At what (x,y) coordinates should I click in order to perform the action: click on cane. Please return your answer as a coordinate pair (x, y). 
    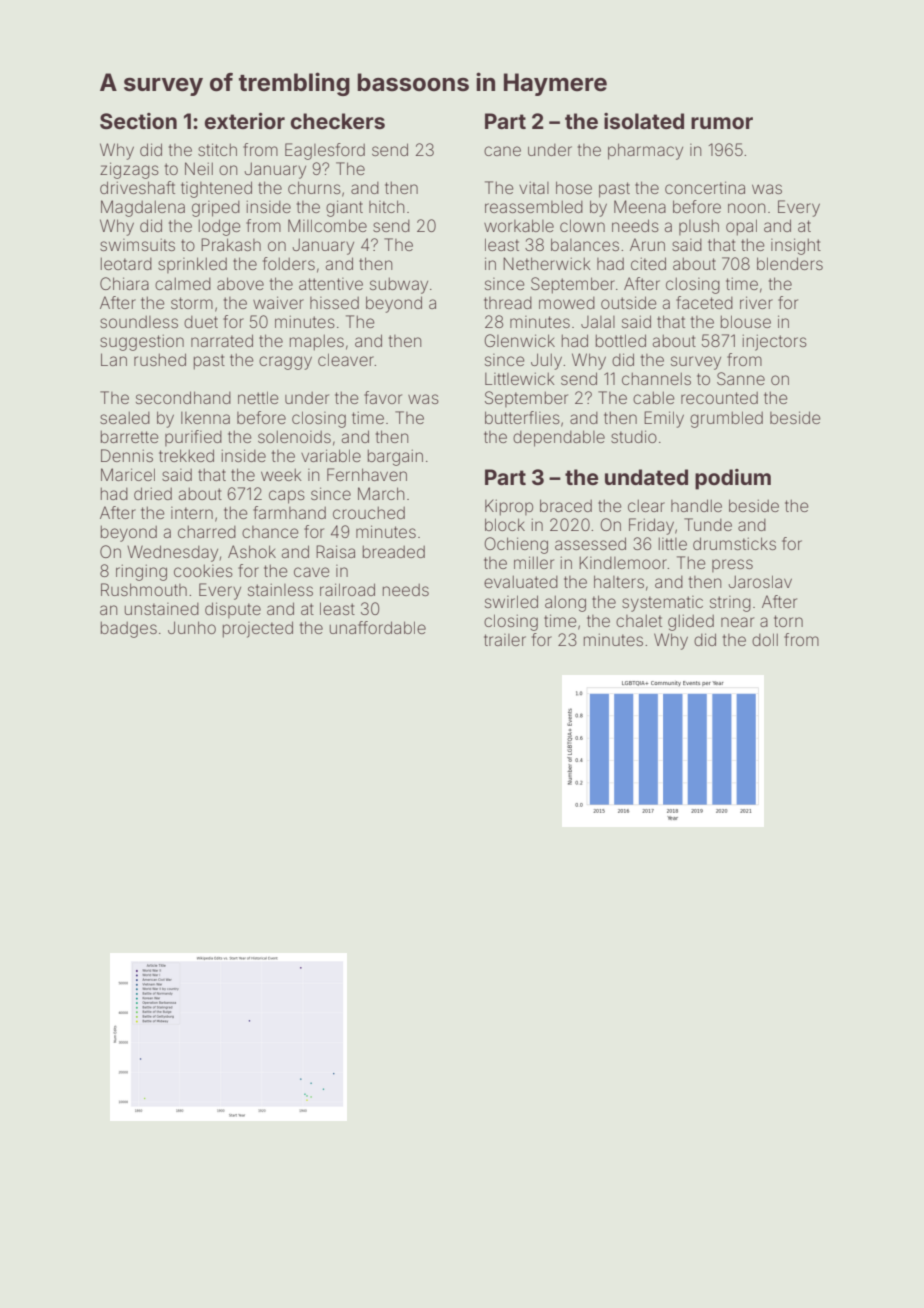
    Looking at the image, I should click on (502, 151).
